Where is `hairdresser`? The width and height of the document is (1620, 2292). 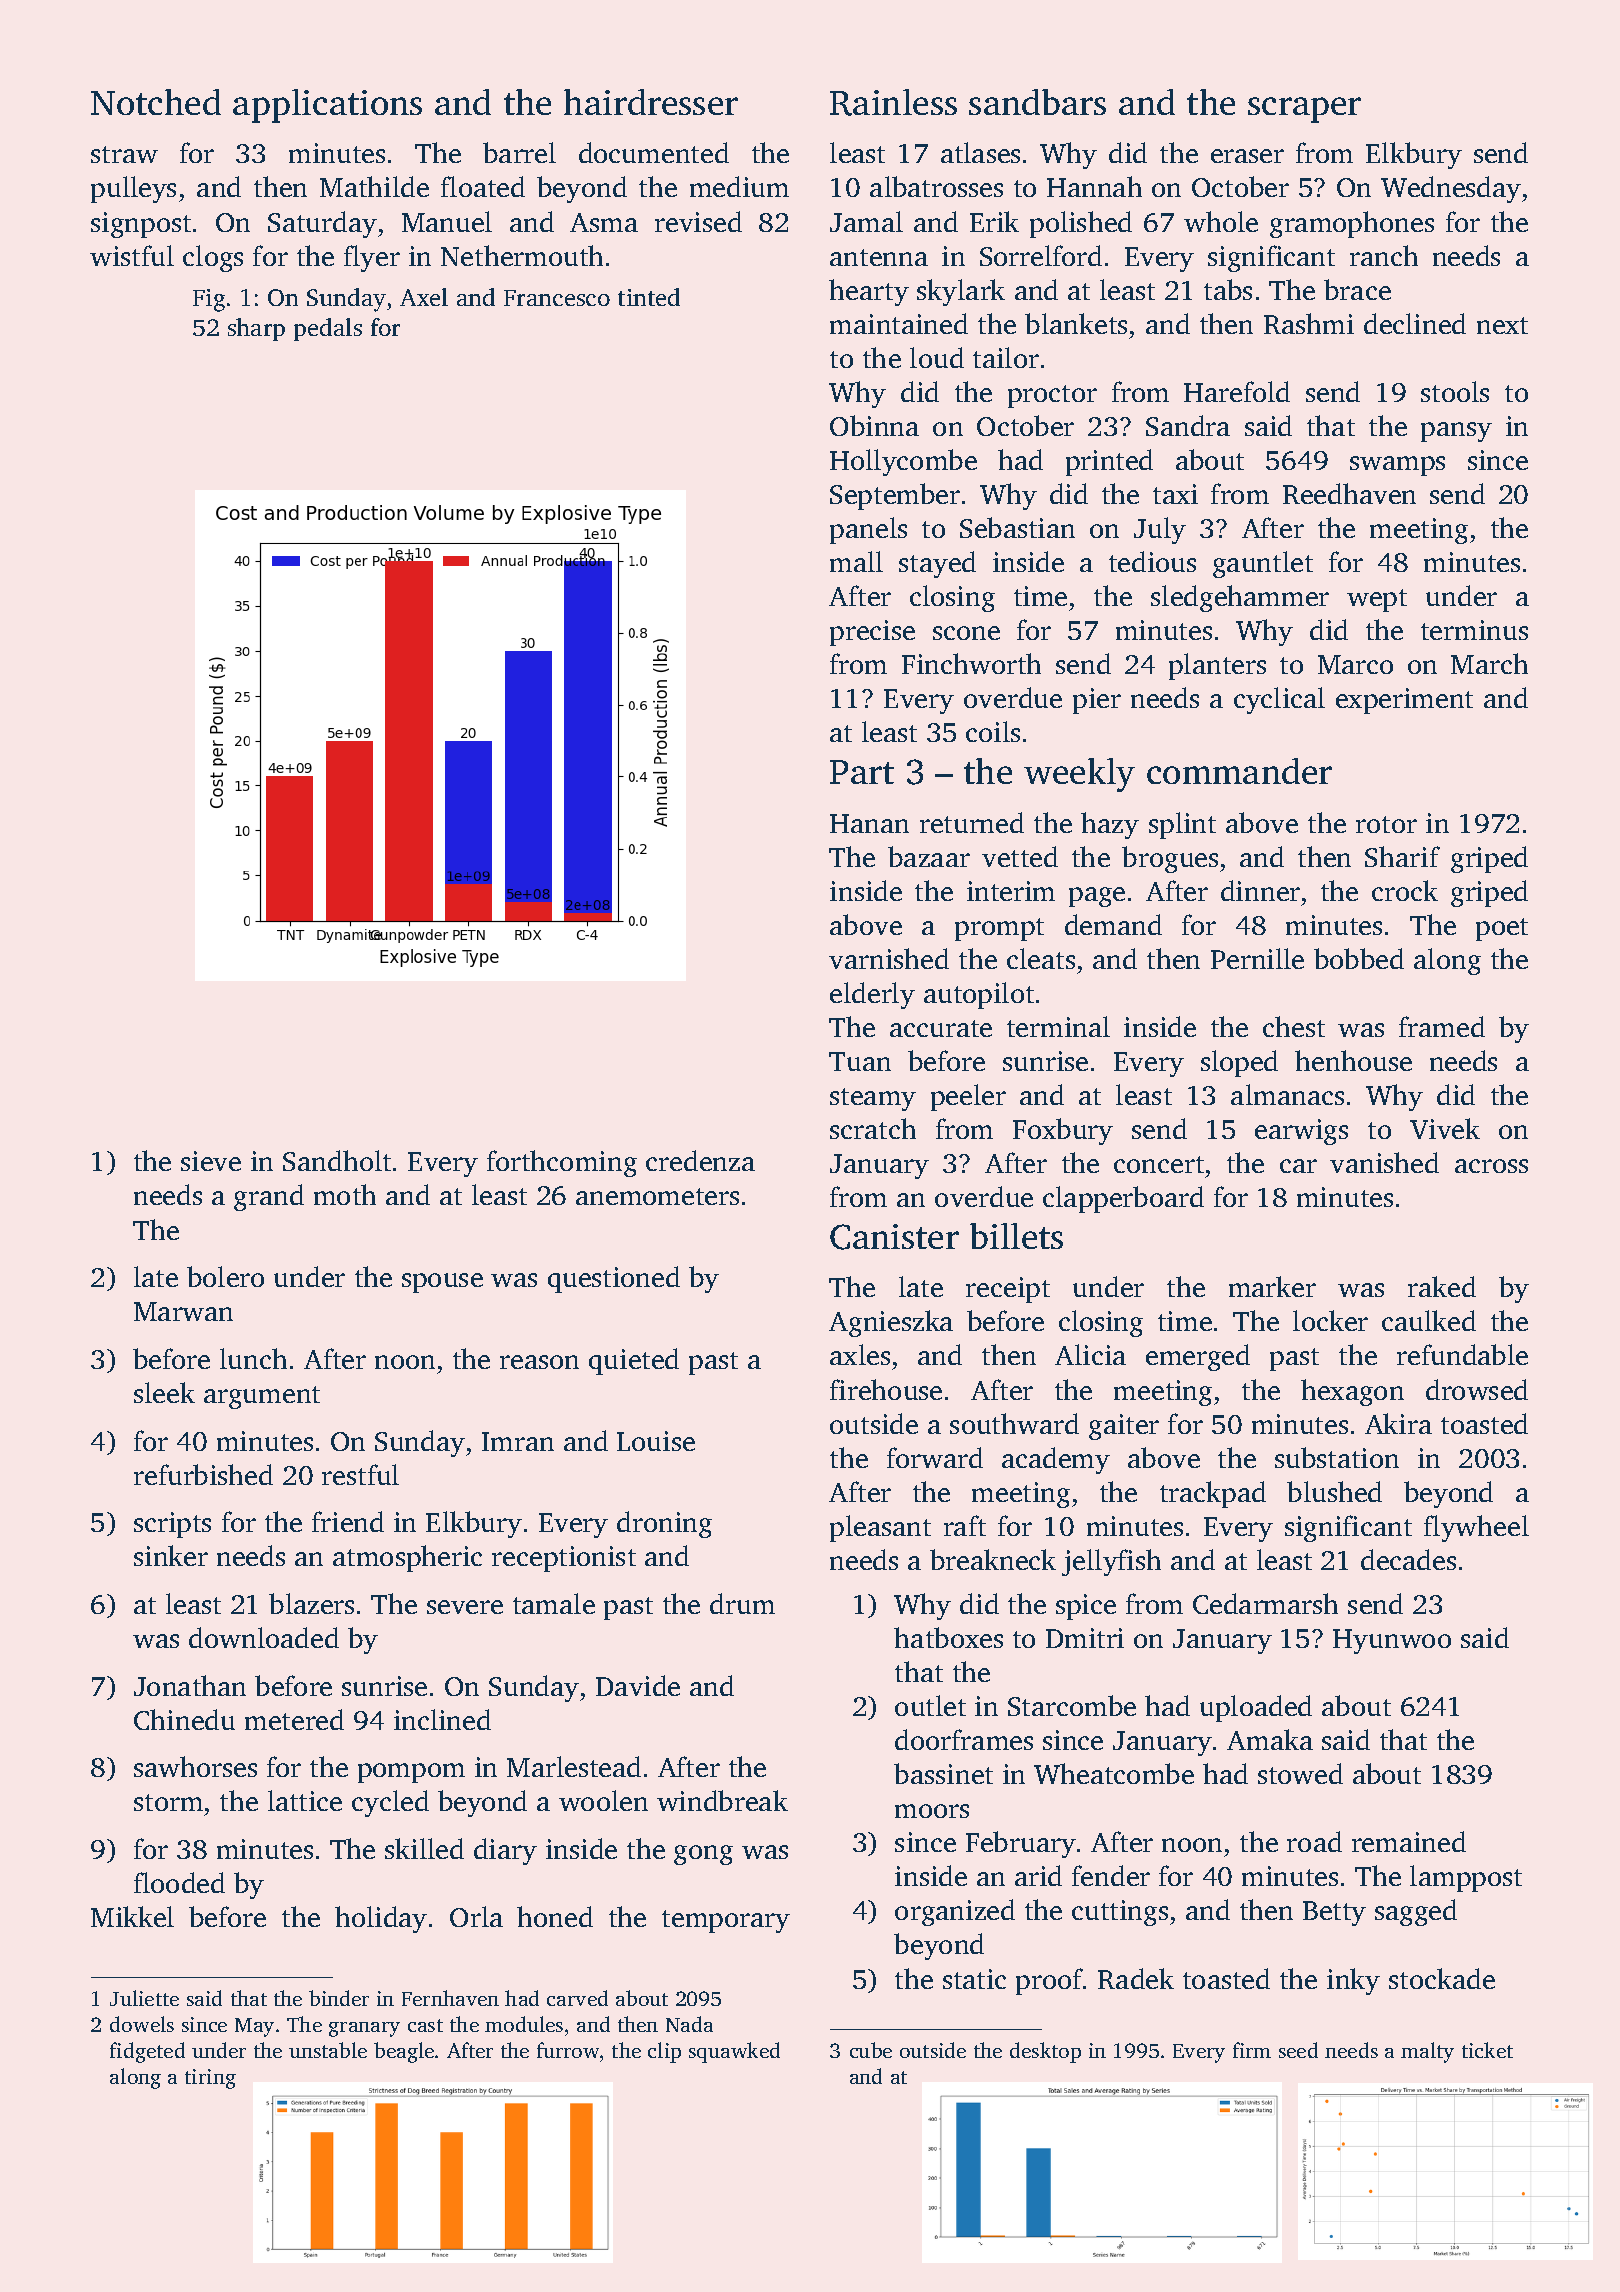 hairdresser is located at coordinates (651, 102).
